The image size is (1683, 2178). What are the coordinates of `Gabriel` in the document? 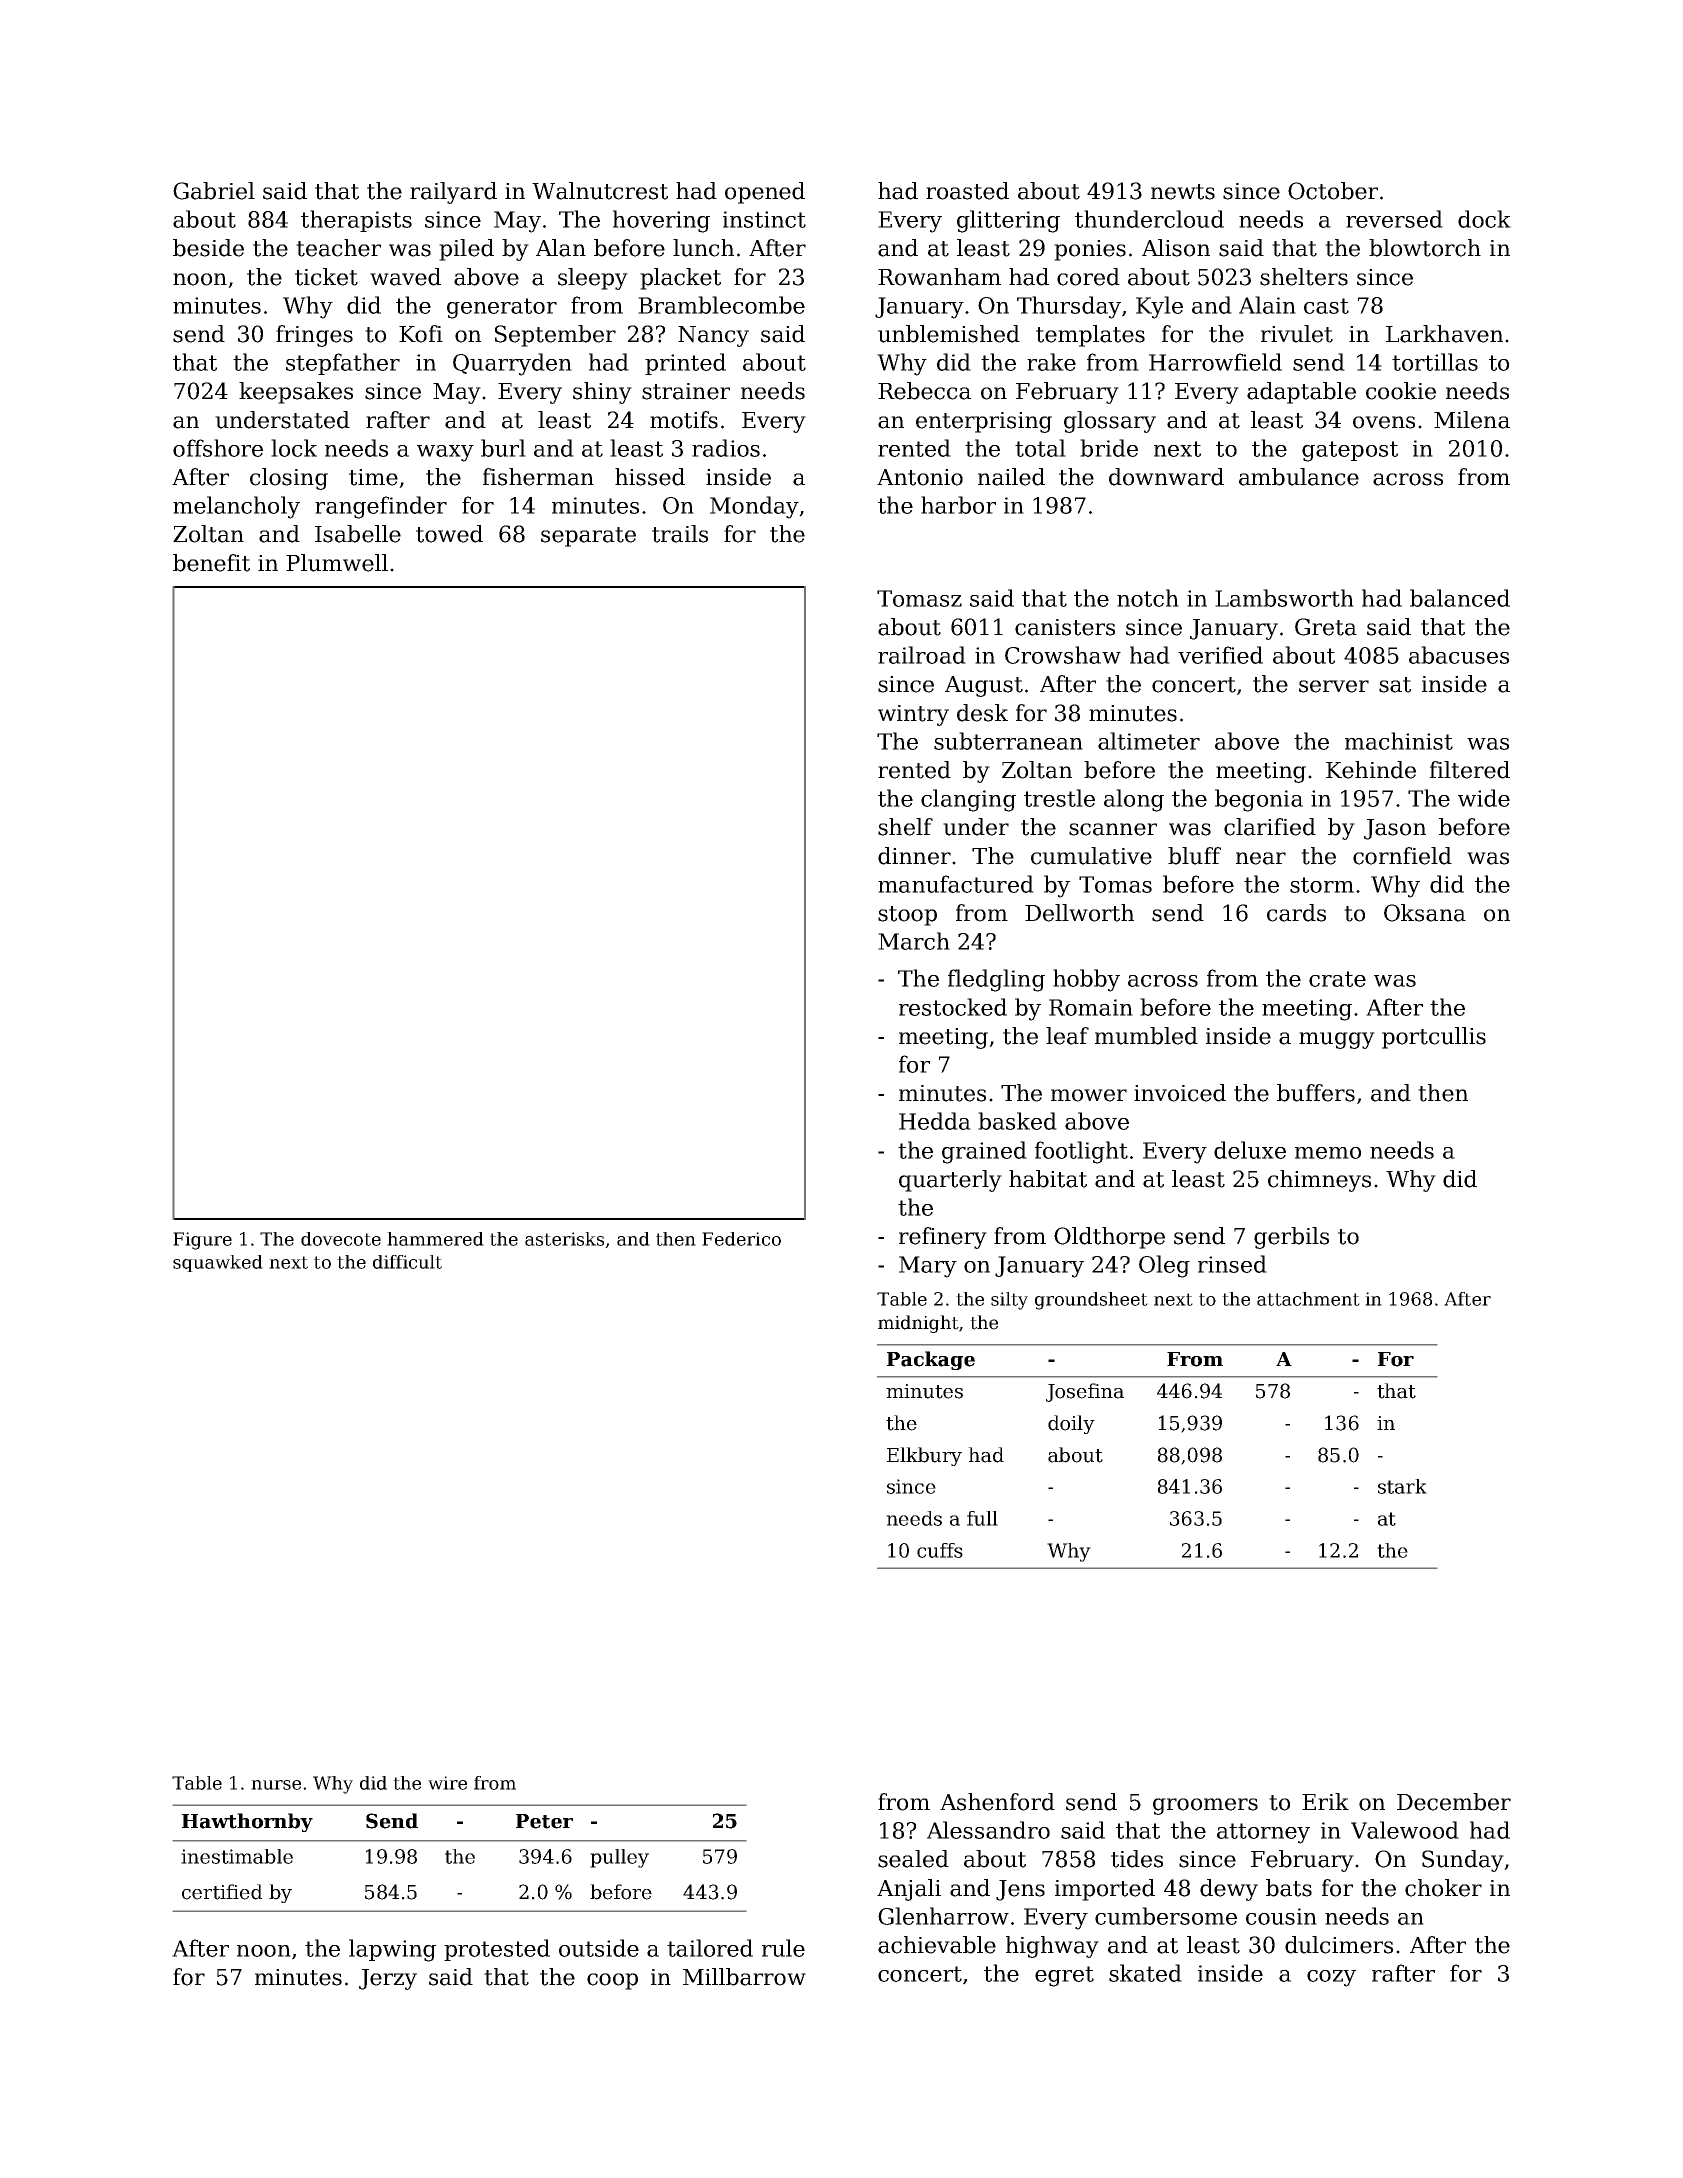 It's located at (214, 191).
